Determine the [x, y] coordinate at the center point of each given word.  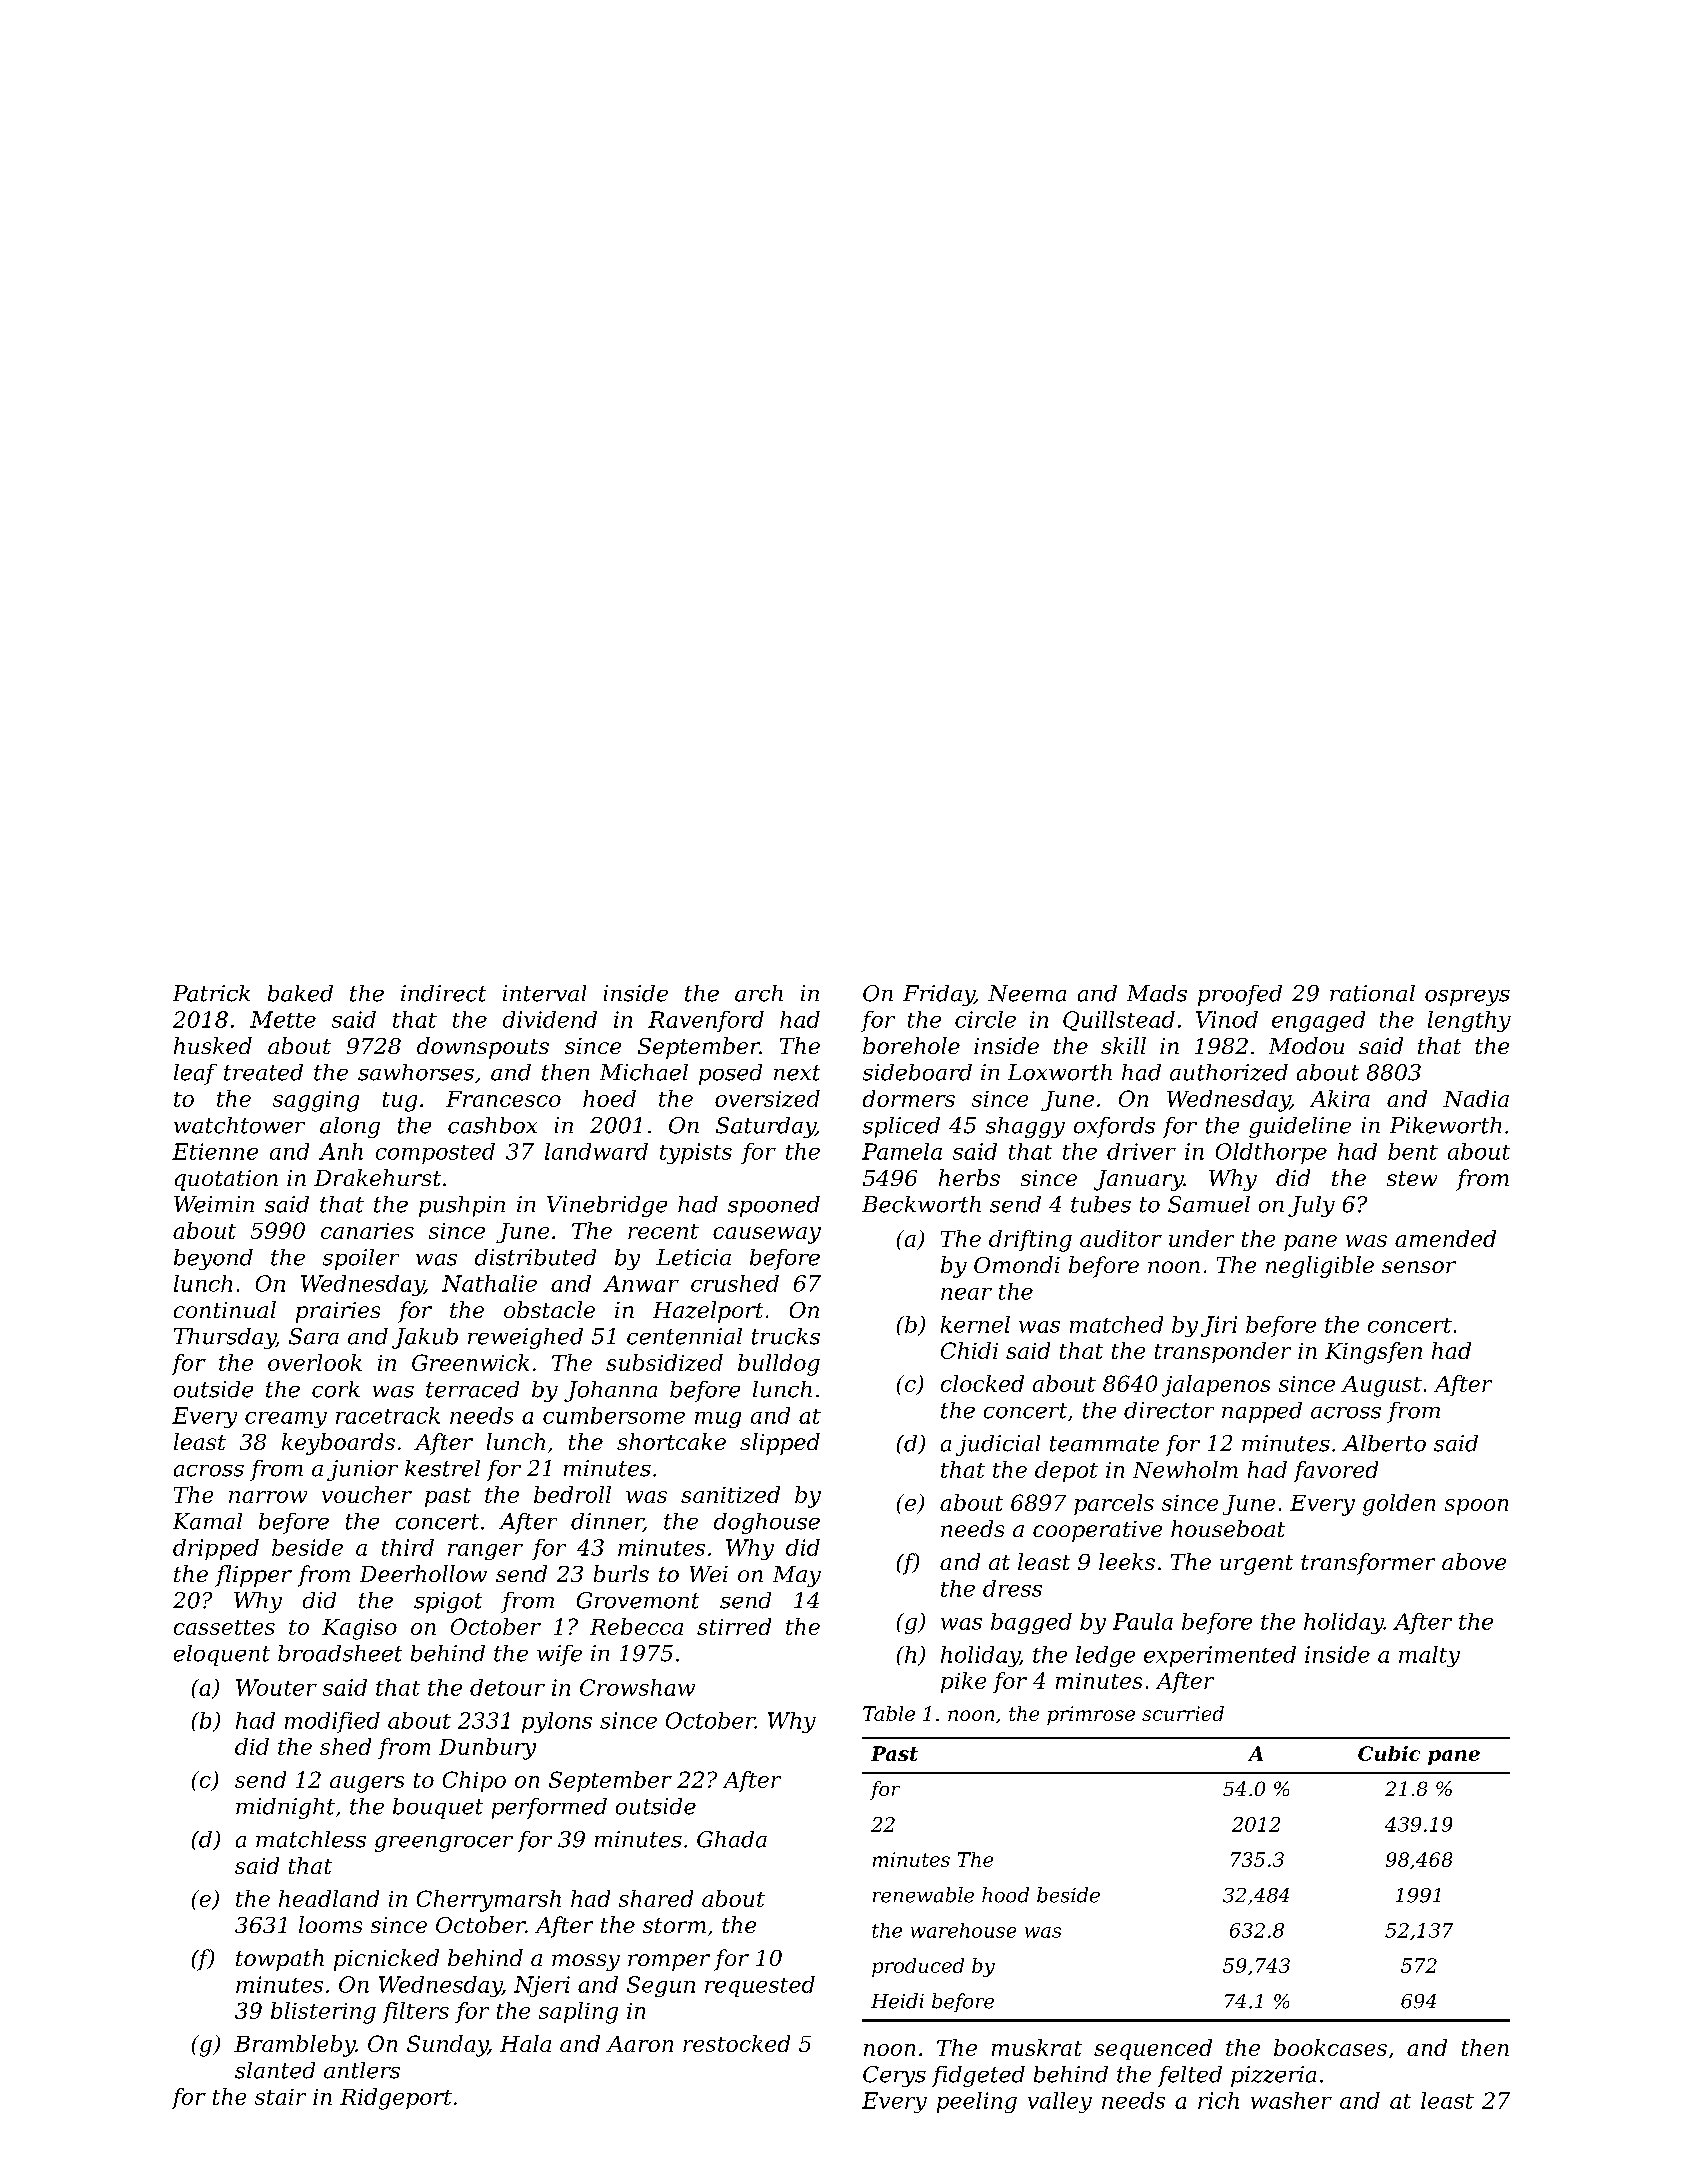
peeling [977, 2102]
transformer [1368, 1564]
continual [225, 1309]
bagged [1031, 1623]
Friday [939, 995]
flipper [253, 1576]
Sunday [447, 2046]
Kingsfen [1373, 1353]
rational [1372, 993]
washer [1291, 2100]
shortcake [671, 1441]
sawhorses [416, 1072]
